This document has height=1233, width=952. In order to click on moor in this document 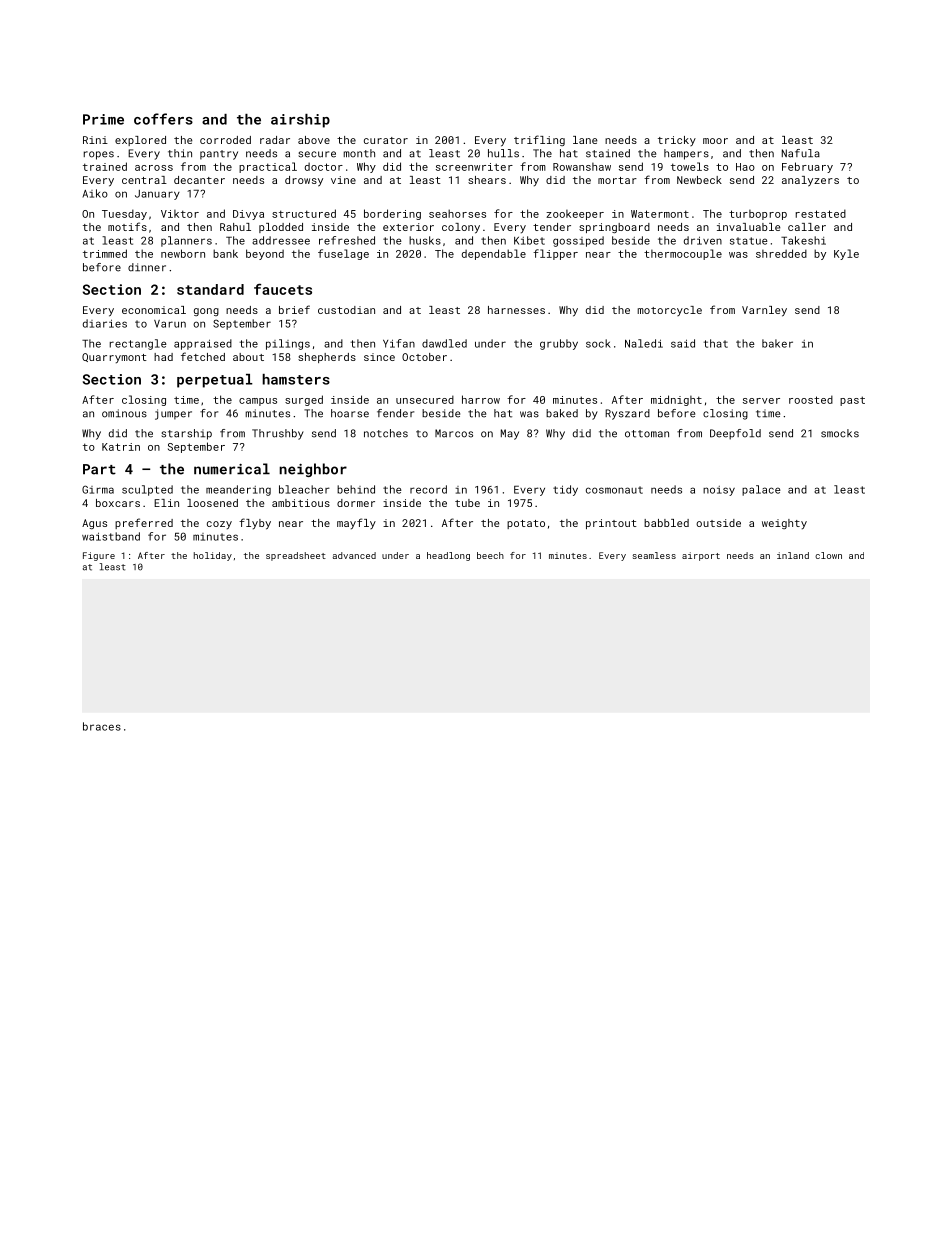, I will do `click(715, 141)`.
